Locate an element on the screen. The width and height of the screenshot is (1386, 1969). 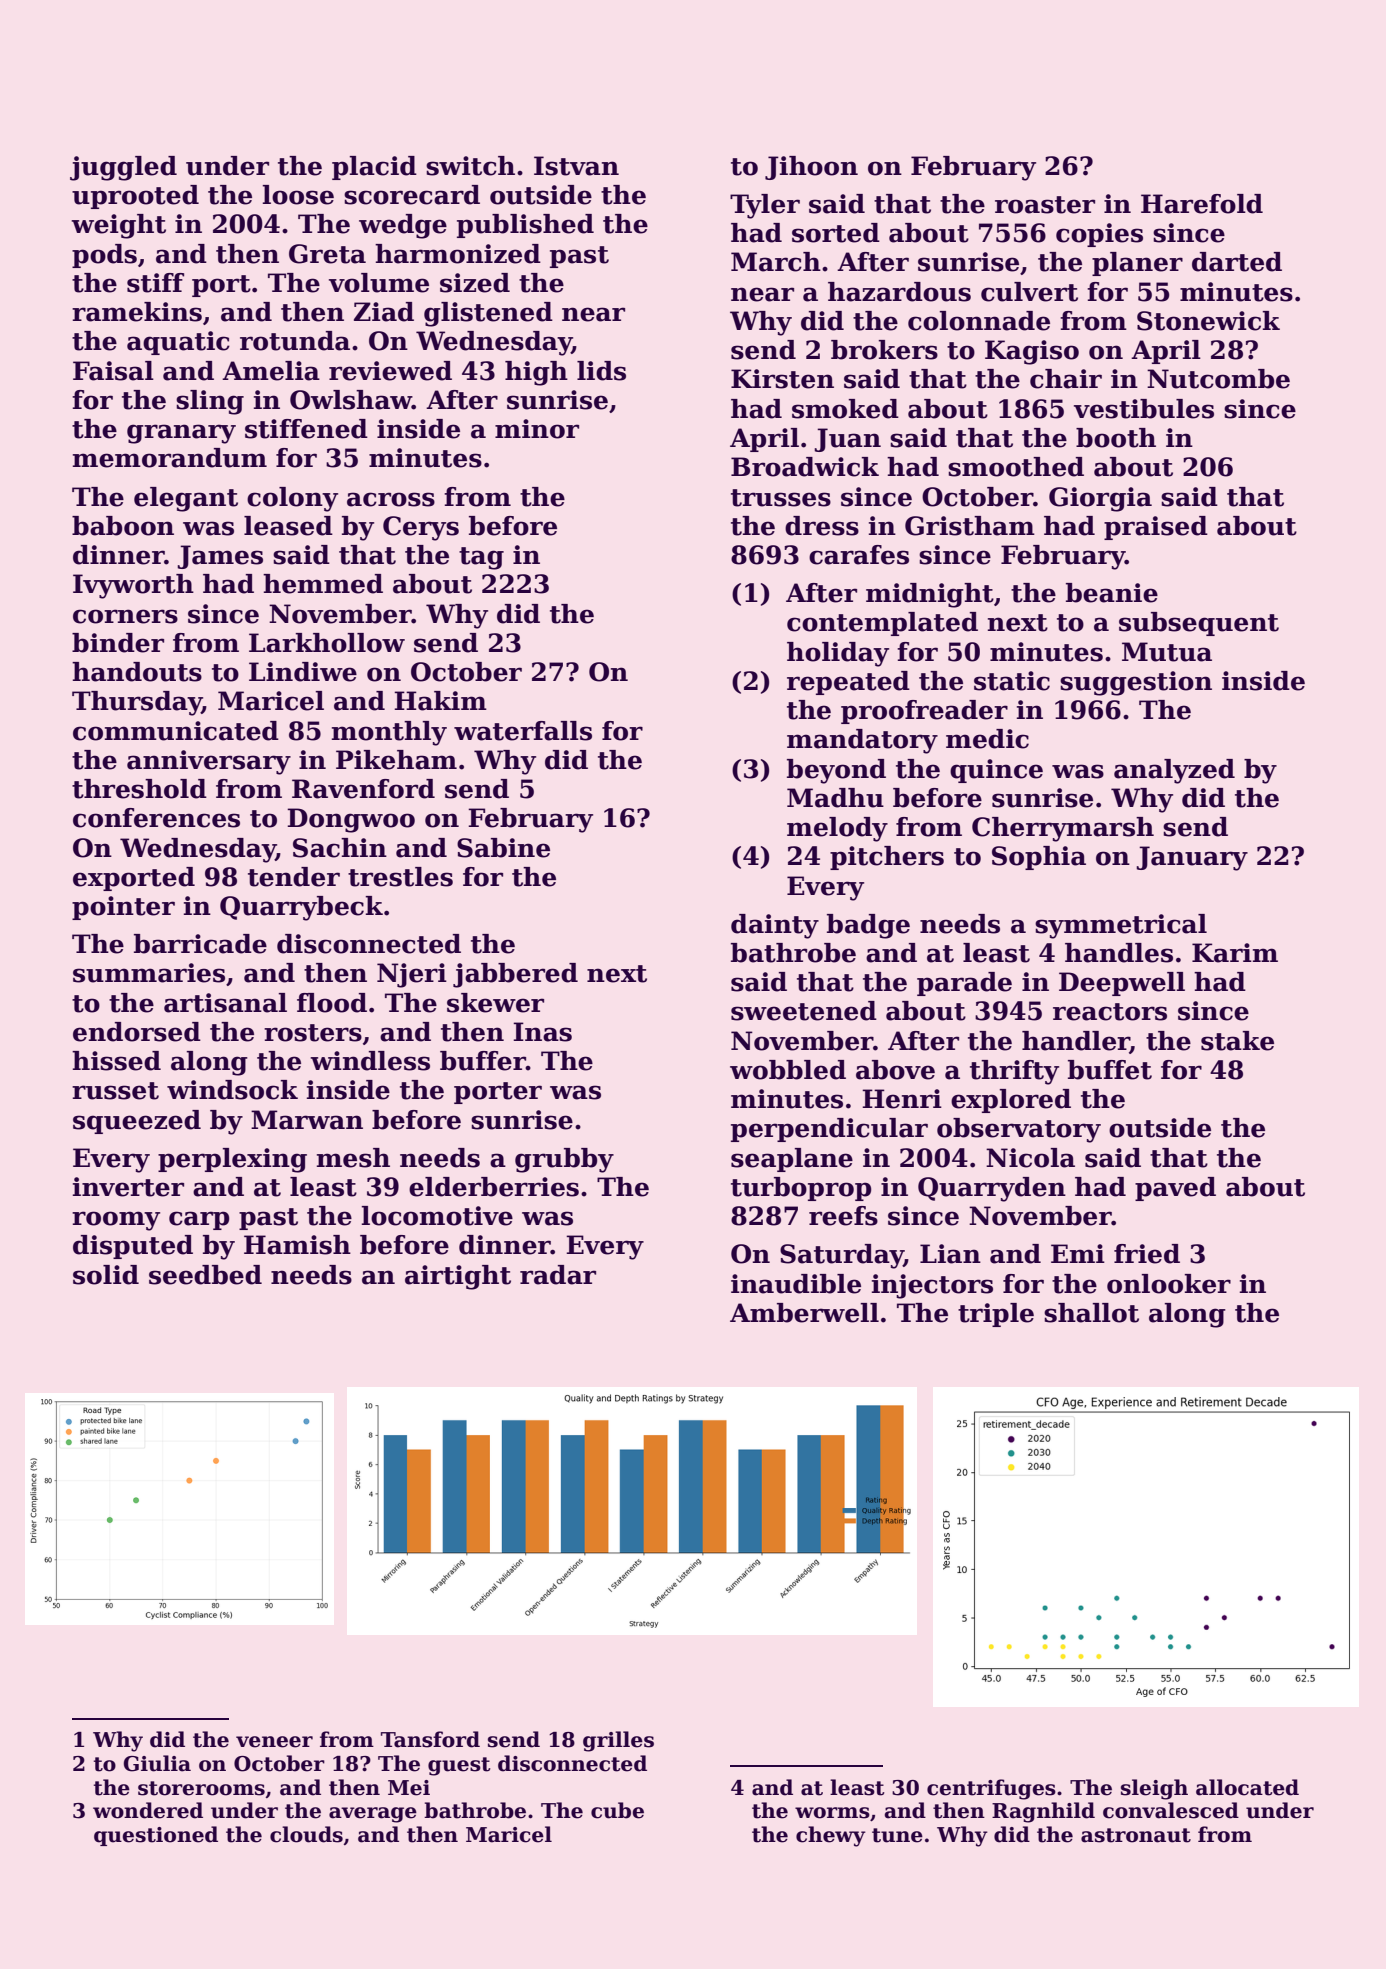
allocated is located at coordinates (1247, 1787).
